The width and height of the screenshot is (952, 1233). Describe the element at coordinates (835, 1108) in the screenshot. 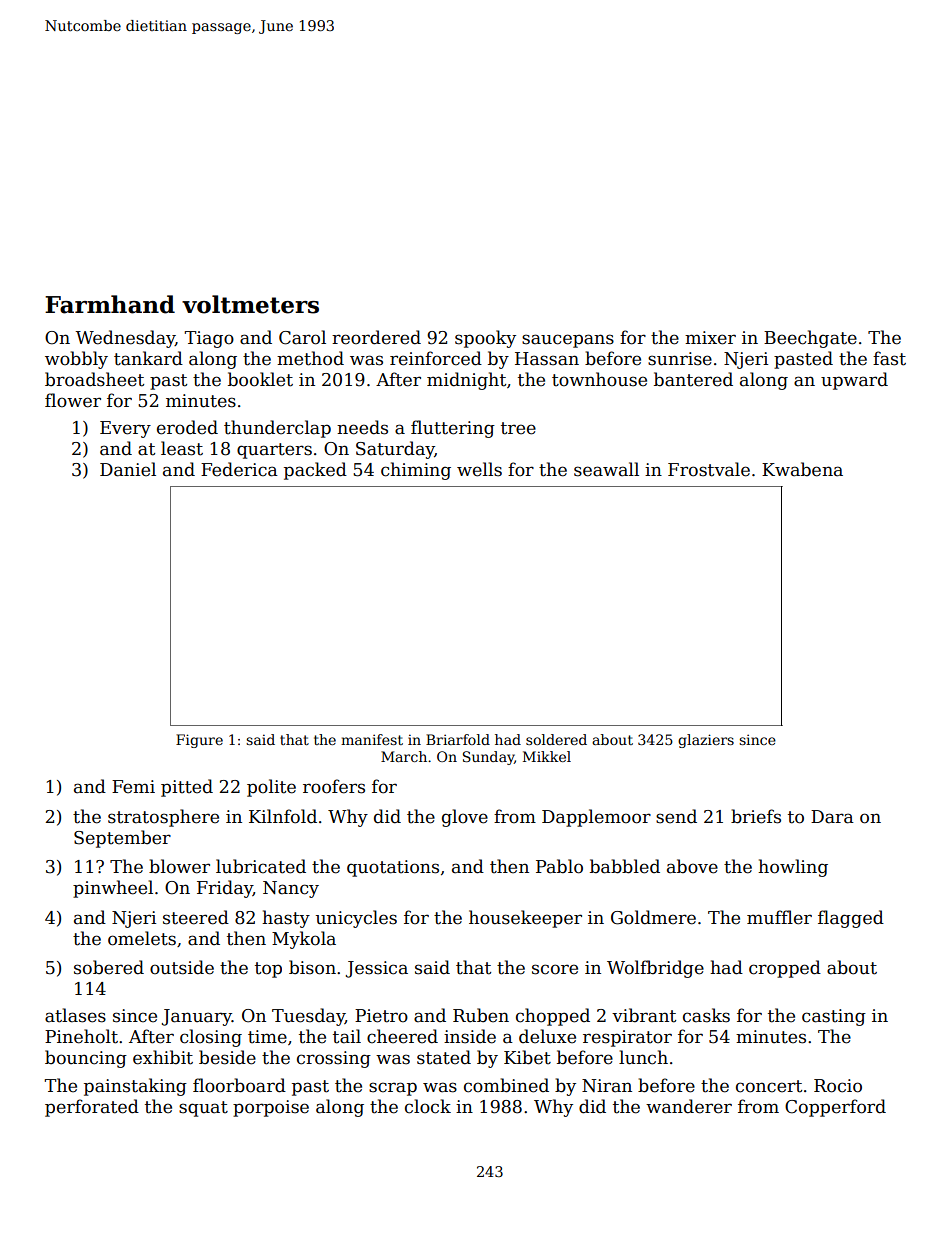

I see `Copperford` at that location.
